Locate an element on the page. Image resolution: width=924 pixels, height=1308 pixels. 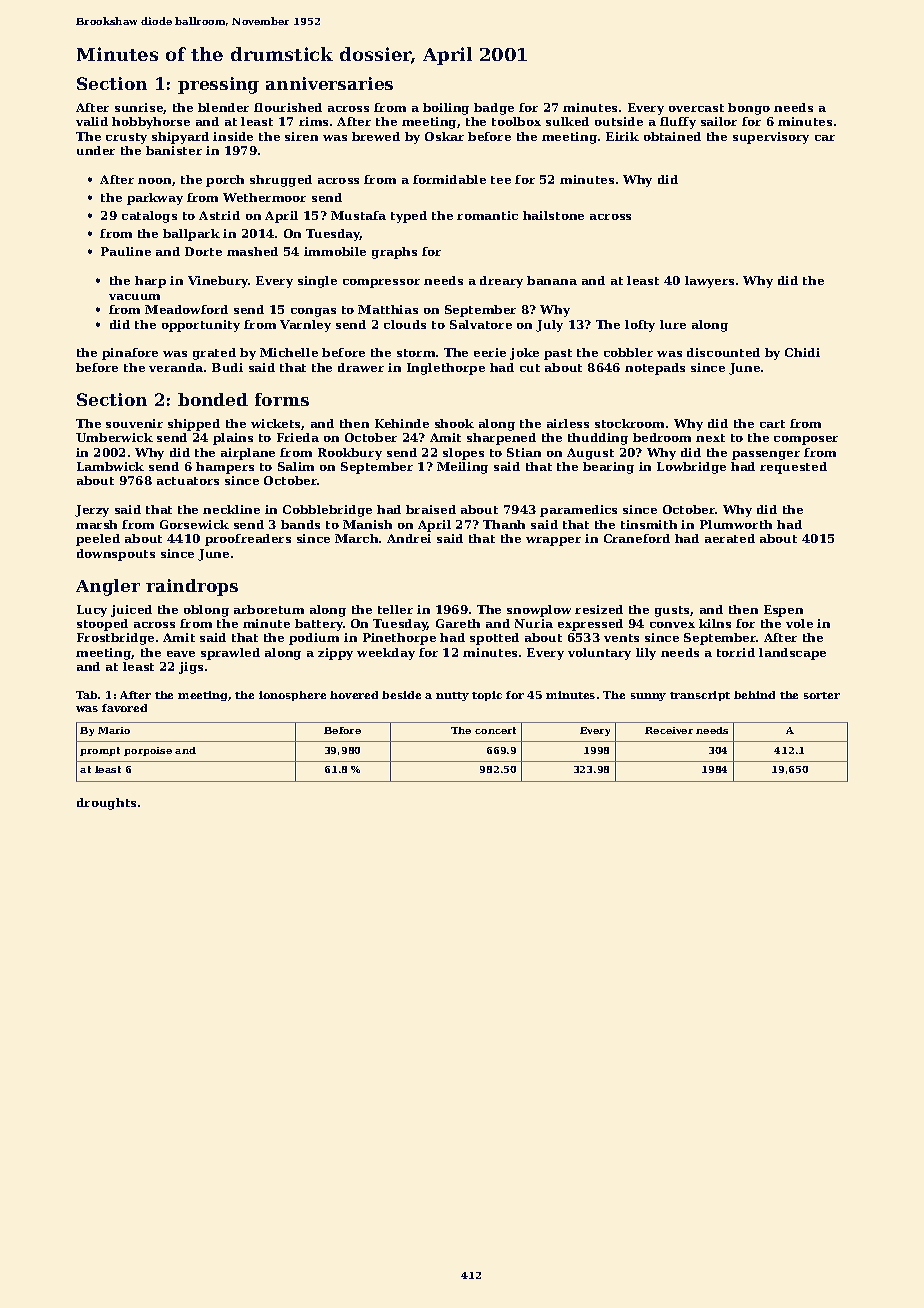
droughts is located at coordinates (106, 804).
